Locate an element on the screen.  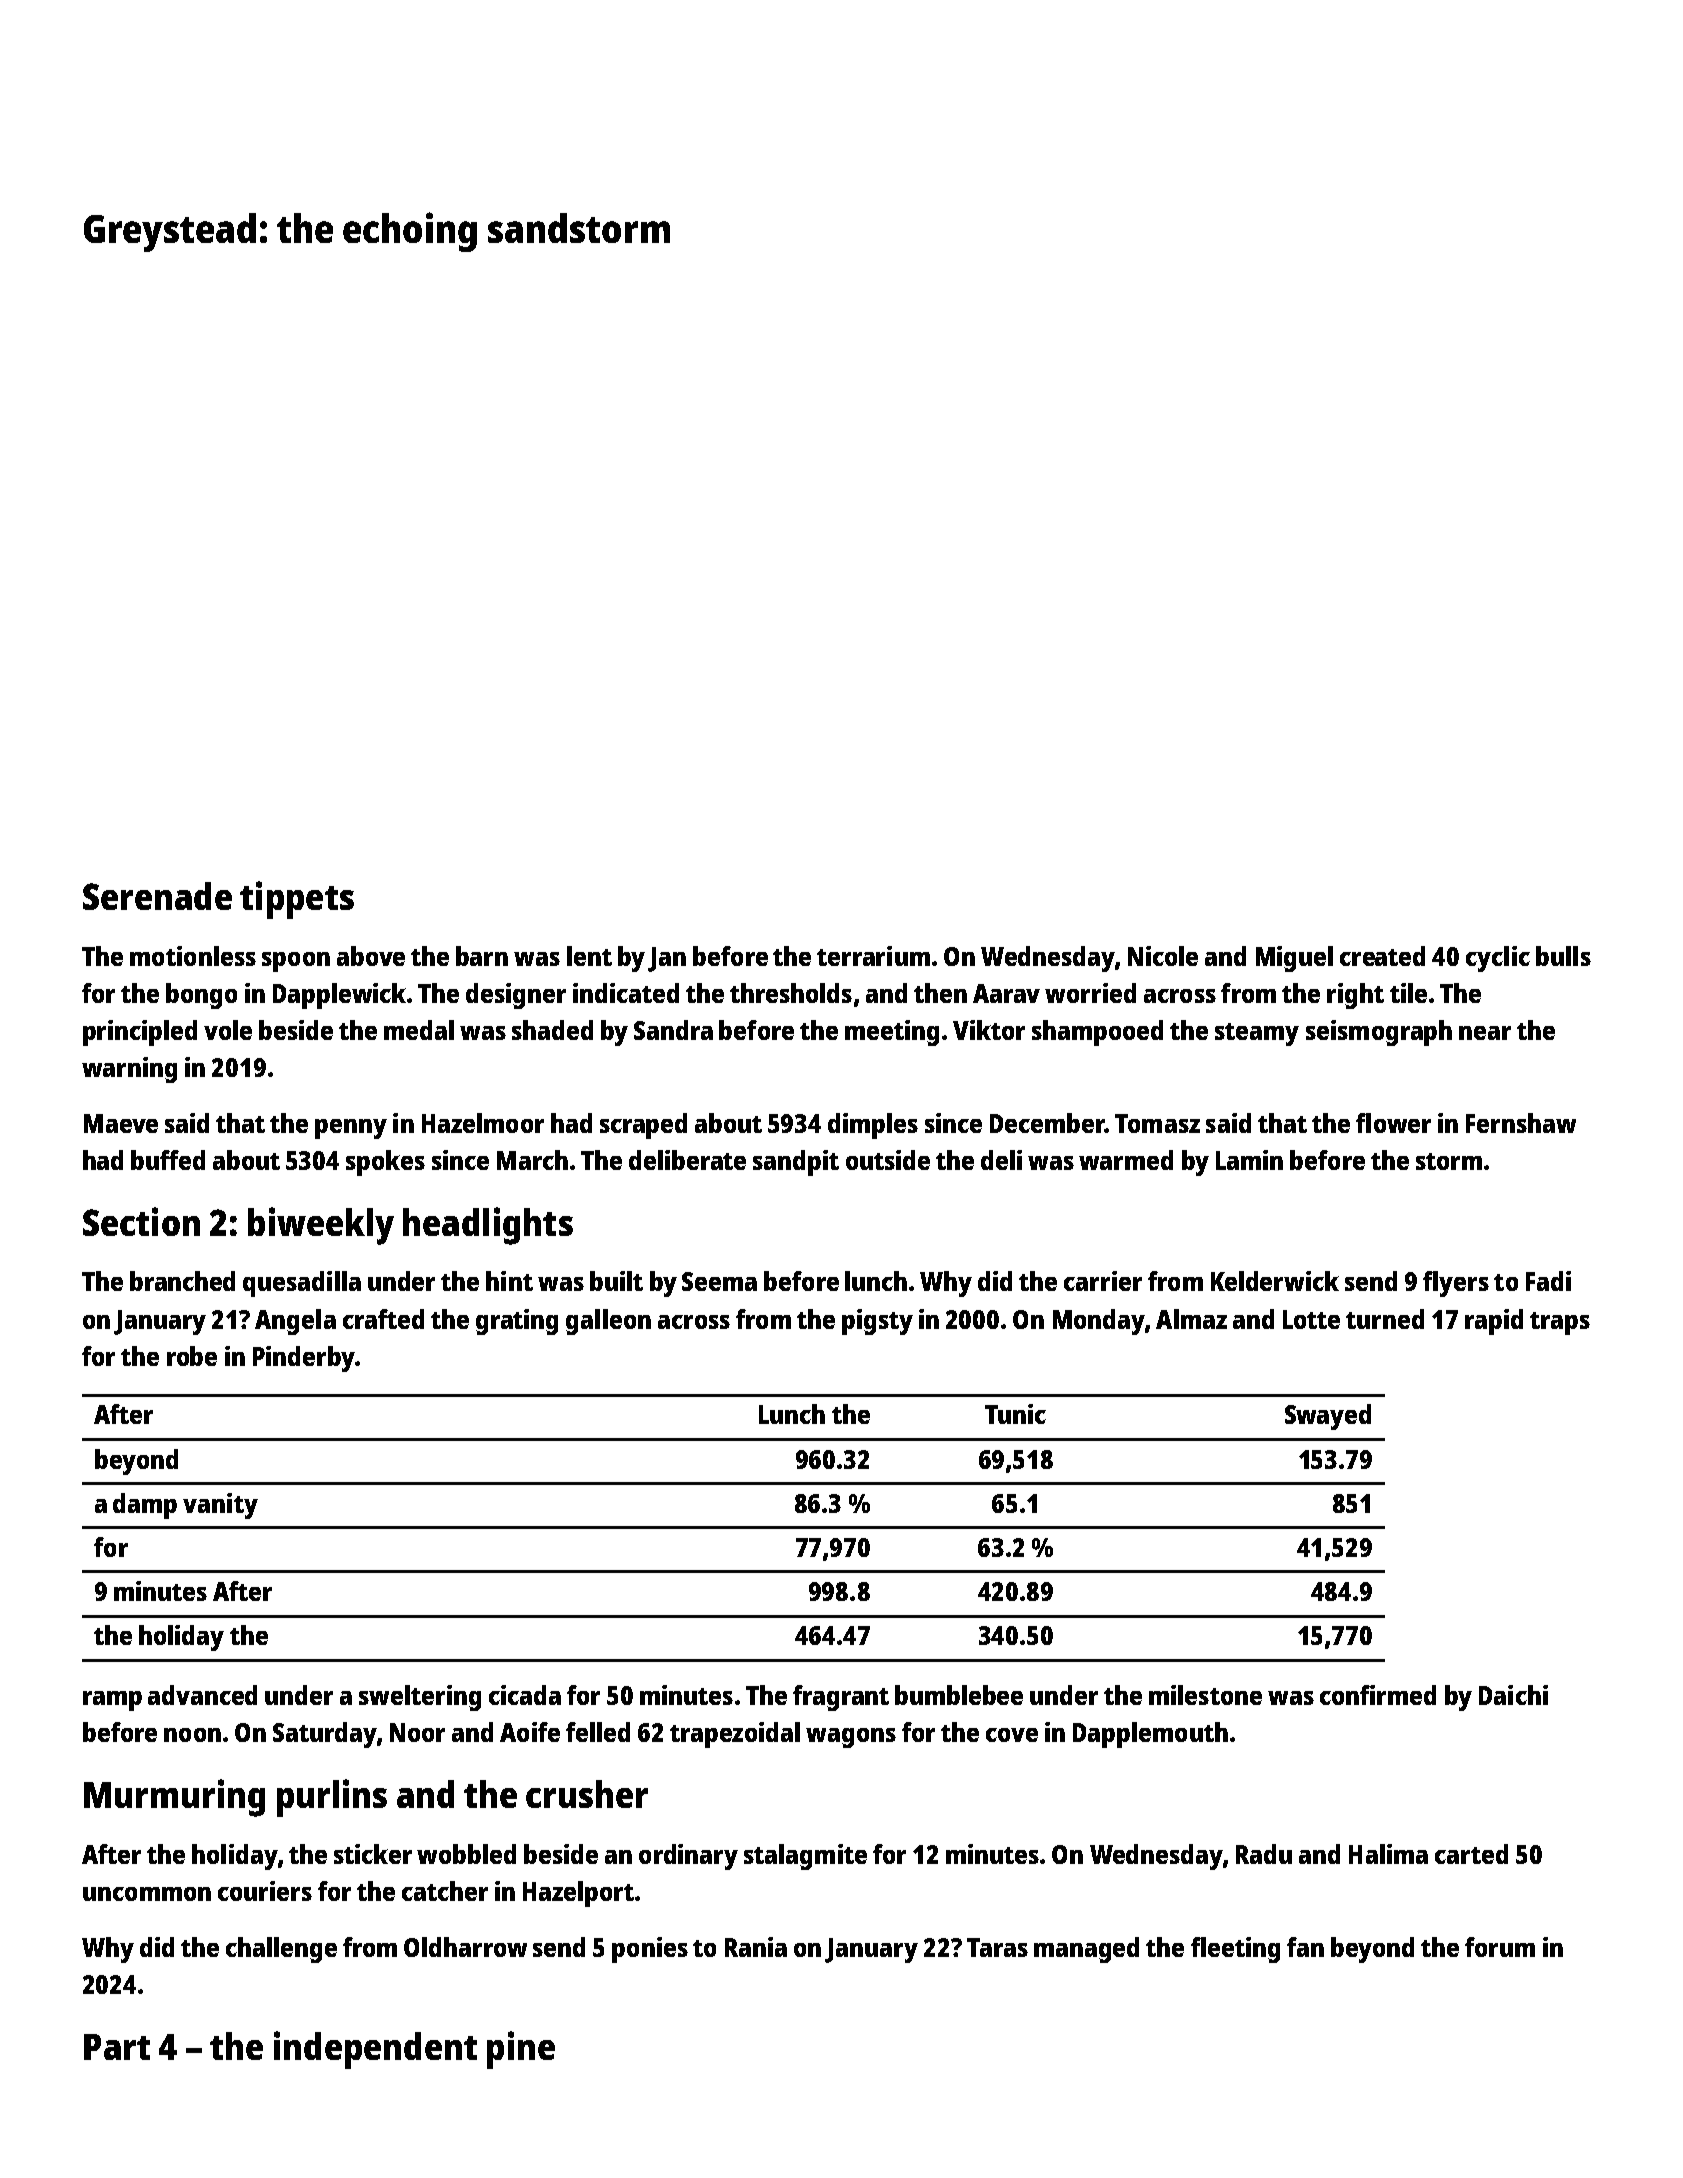
bulls is located at coordinates (1563, 956).
